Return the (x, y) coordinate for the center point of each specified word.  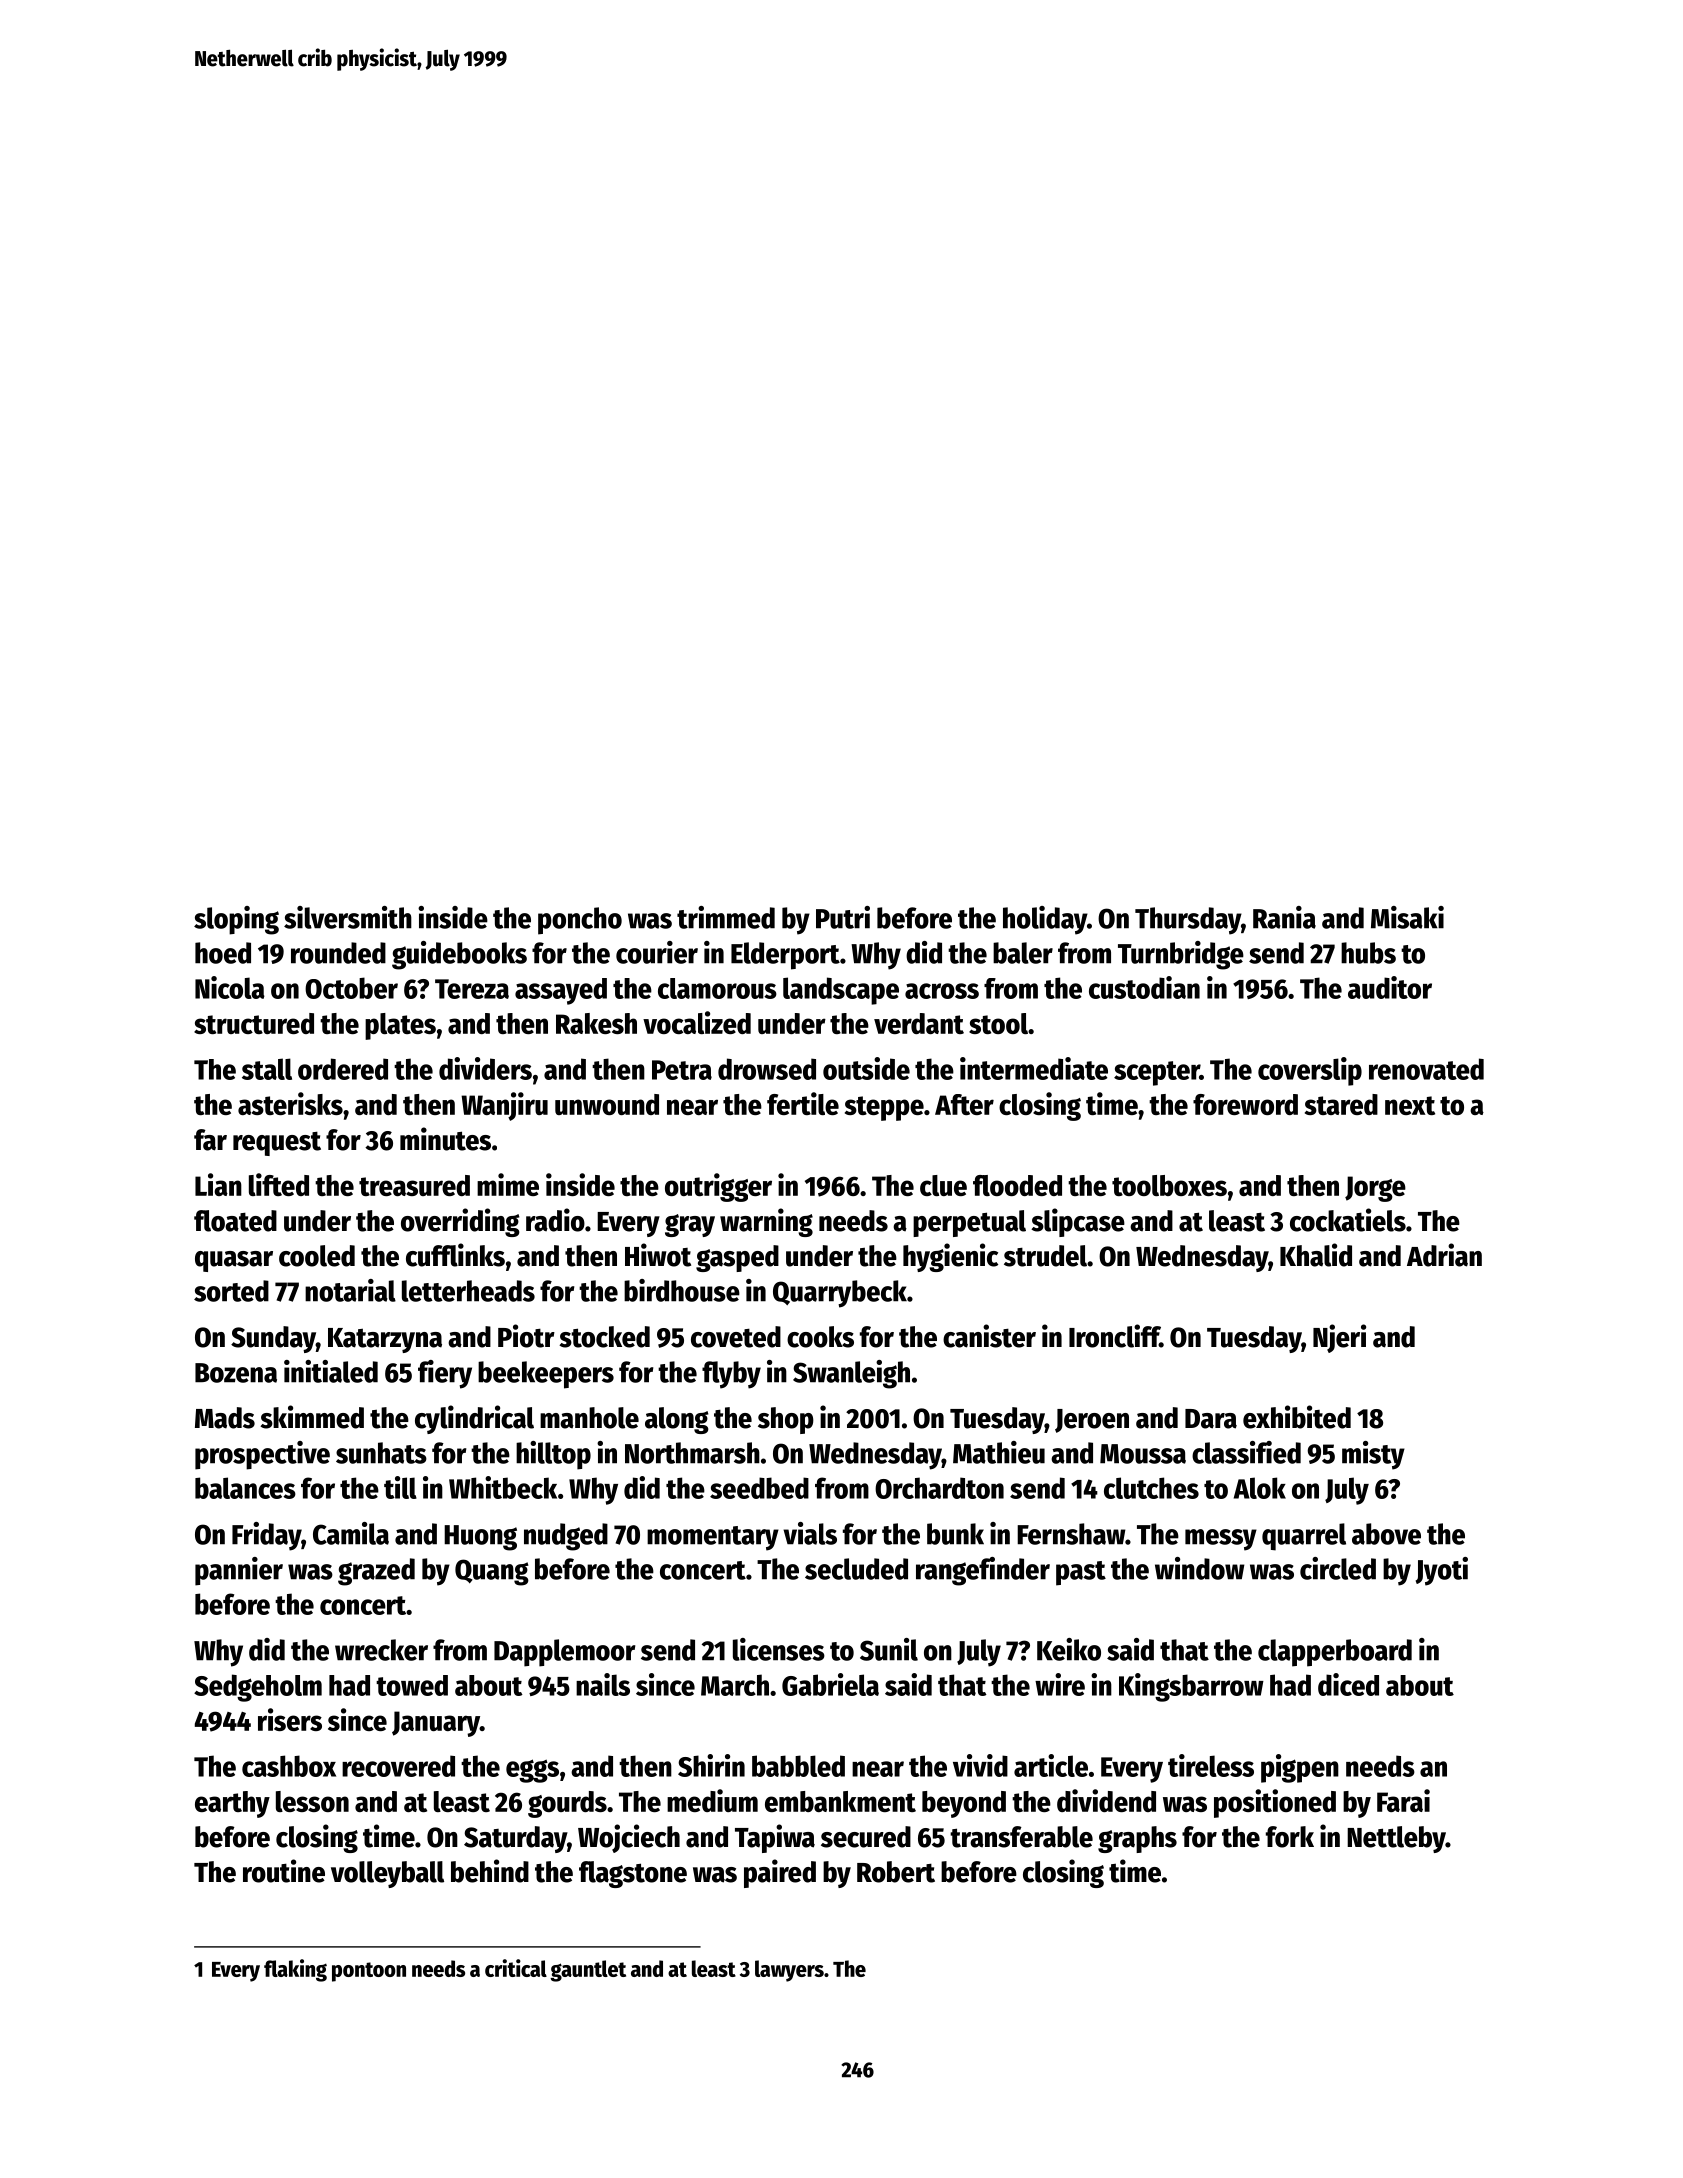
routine (284, 1871)
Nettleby (1396, 1839)
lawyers (789, 1971)
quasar (234, 1261)
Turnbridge (1181, 955)
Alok (1260, 1488)
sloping (236, 920)
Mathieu (999, 1452)
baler (1023, 953)
